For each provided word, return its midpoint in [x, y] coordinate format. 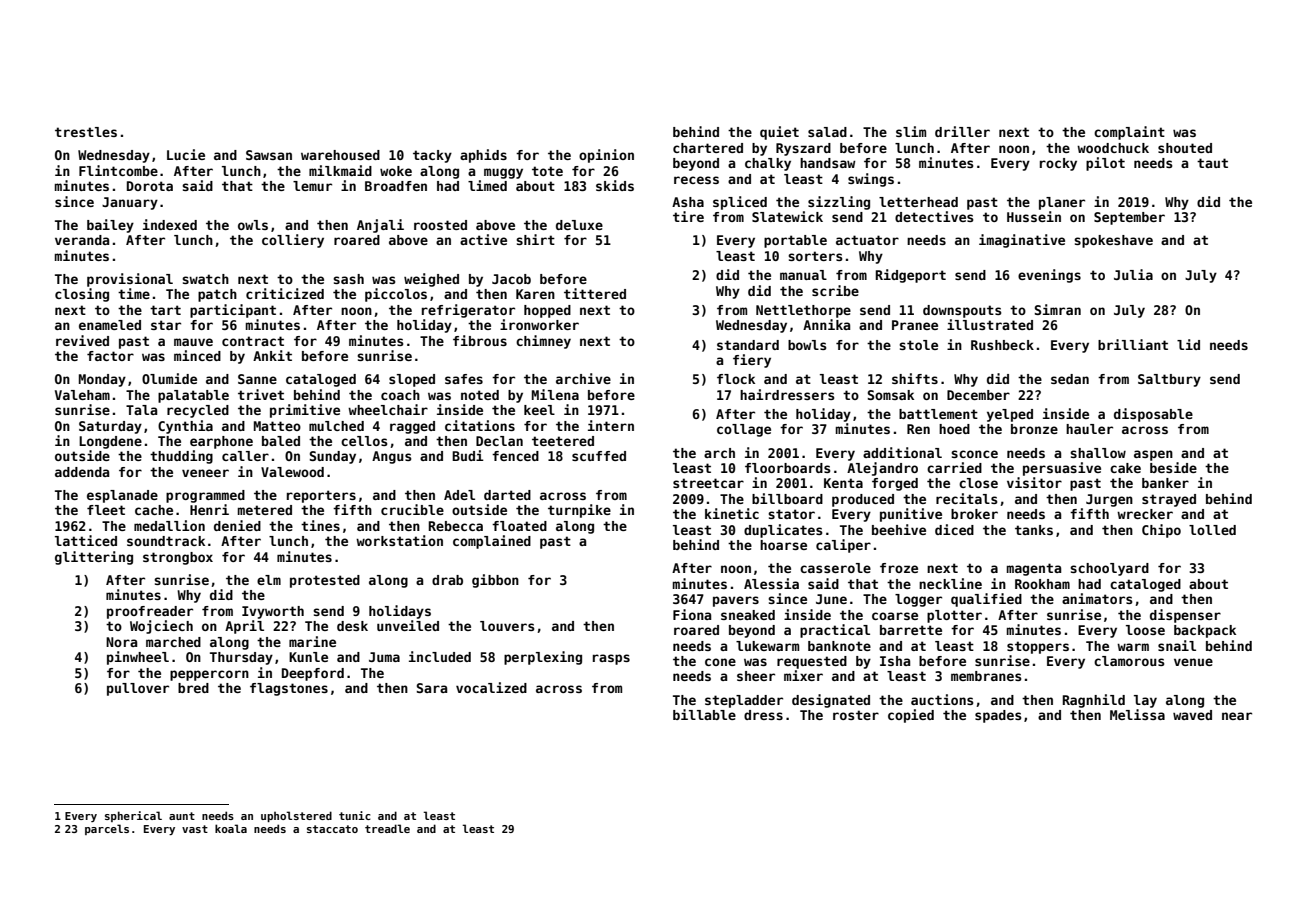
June [831, 599]
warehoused [340, 155]
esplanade [122, 496]
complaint [1129, 133]
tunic [355, 815]
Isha [895, 661]
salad [827, 132]
